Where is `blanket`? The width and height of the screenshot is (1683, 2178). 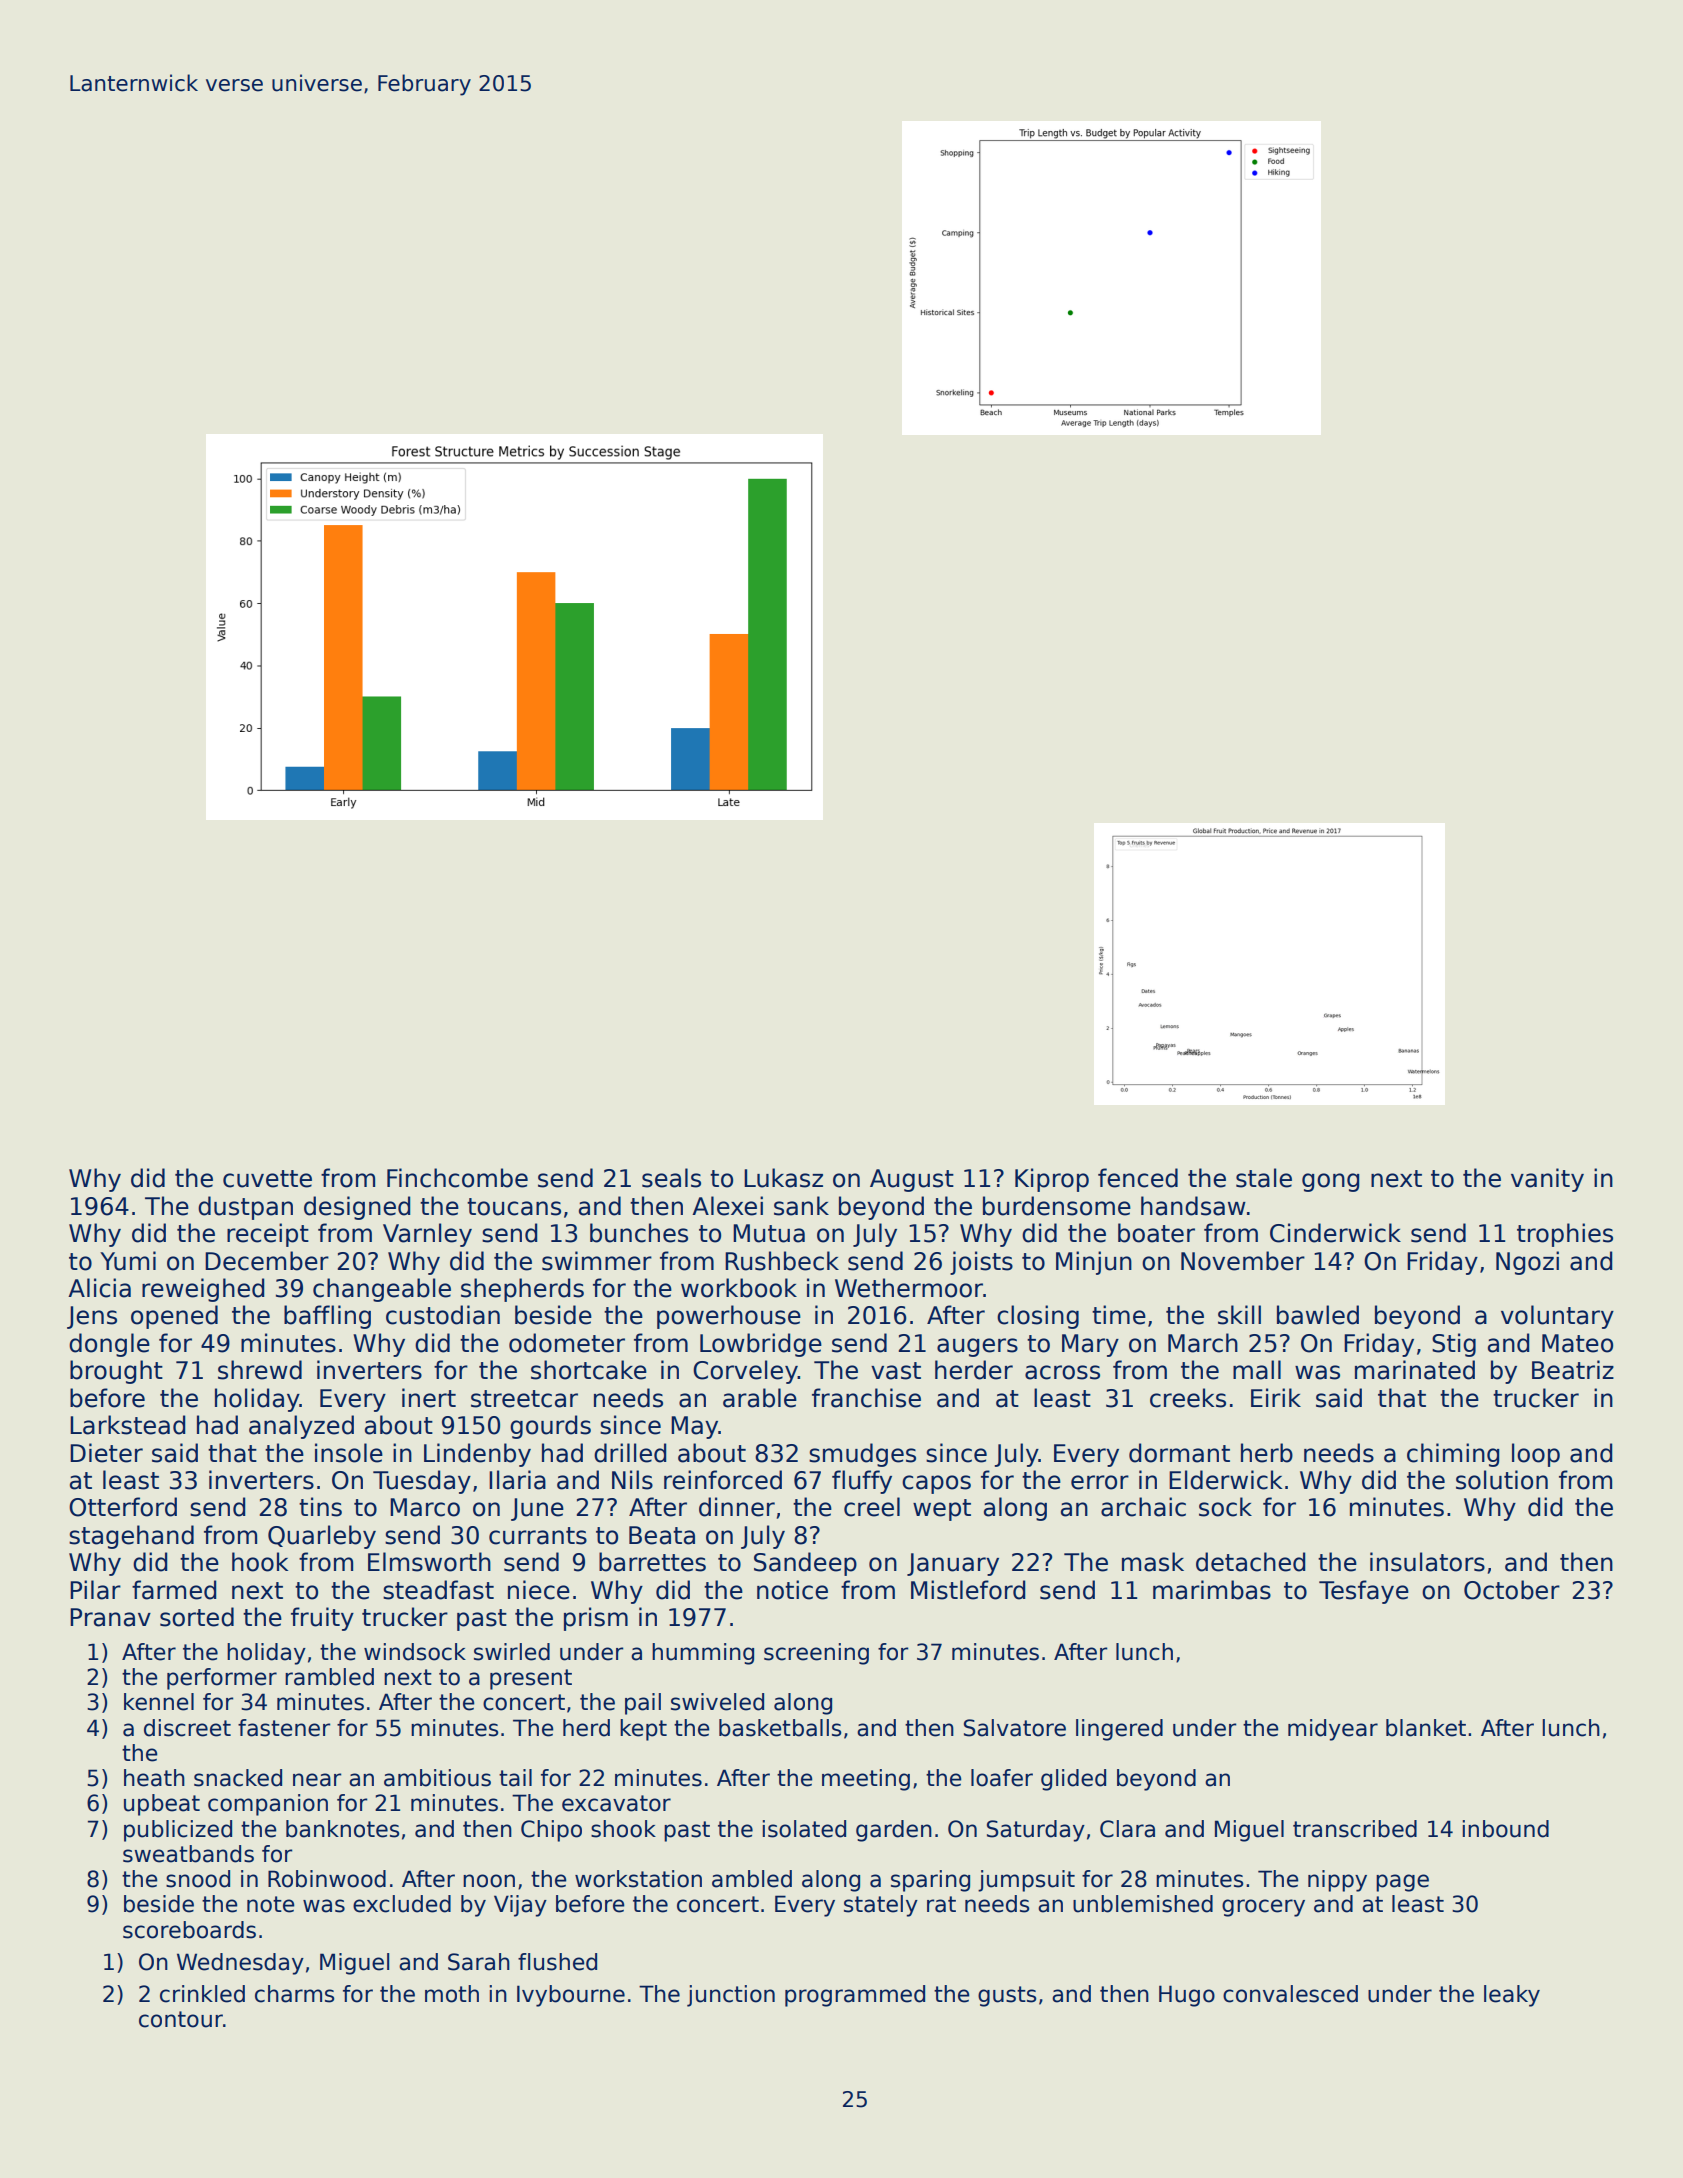 blanket is located at coordinates (1426, 1728).
